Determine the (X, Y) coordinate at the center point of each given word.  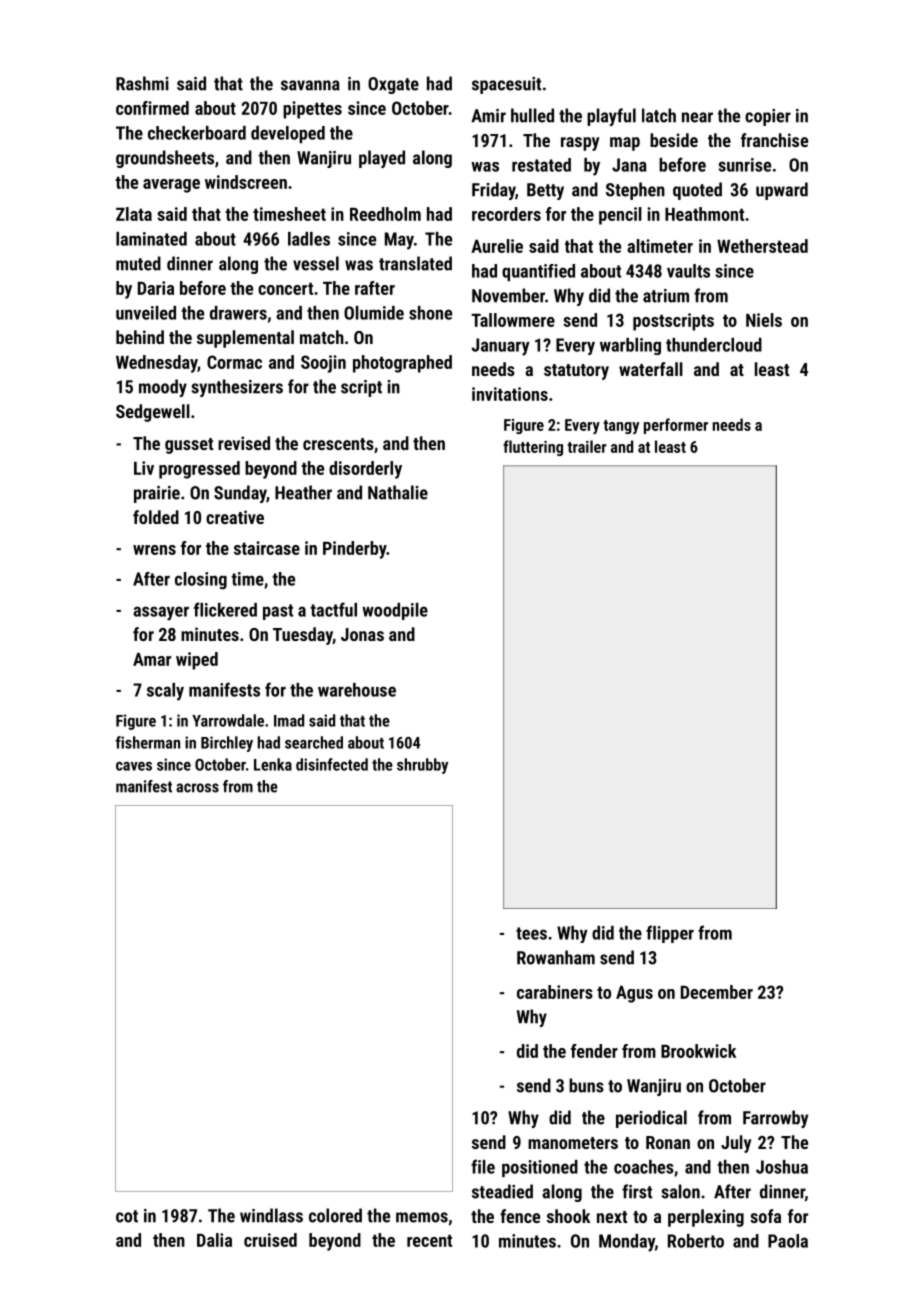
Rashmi (142, 83)
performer (676, 426)
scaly (165, 692)
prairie (157, 494)
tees (531, 933)
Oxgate (393, 85)
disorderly (365, 470)
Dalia (214, 1240)
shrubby (422, 766)
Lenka (273, 764)
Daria (156, 288)
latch (659, 115)
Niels (764, 320)
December (717, 992)
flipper (670, 934)
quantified (538, 272)
